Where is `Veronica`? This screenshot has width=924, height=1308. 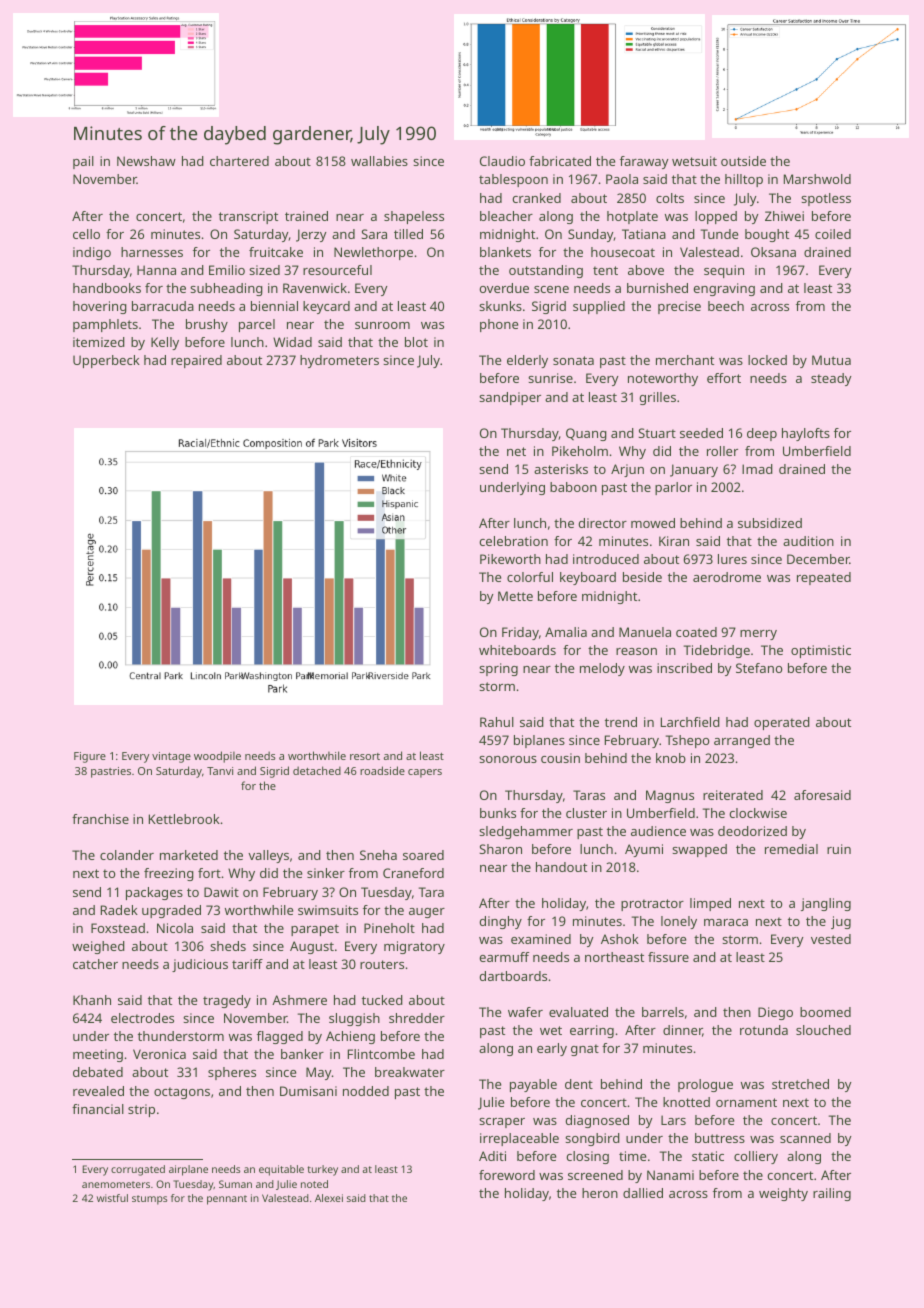 Veronica is located at coordinates (159, 1054).
